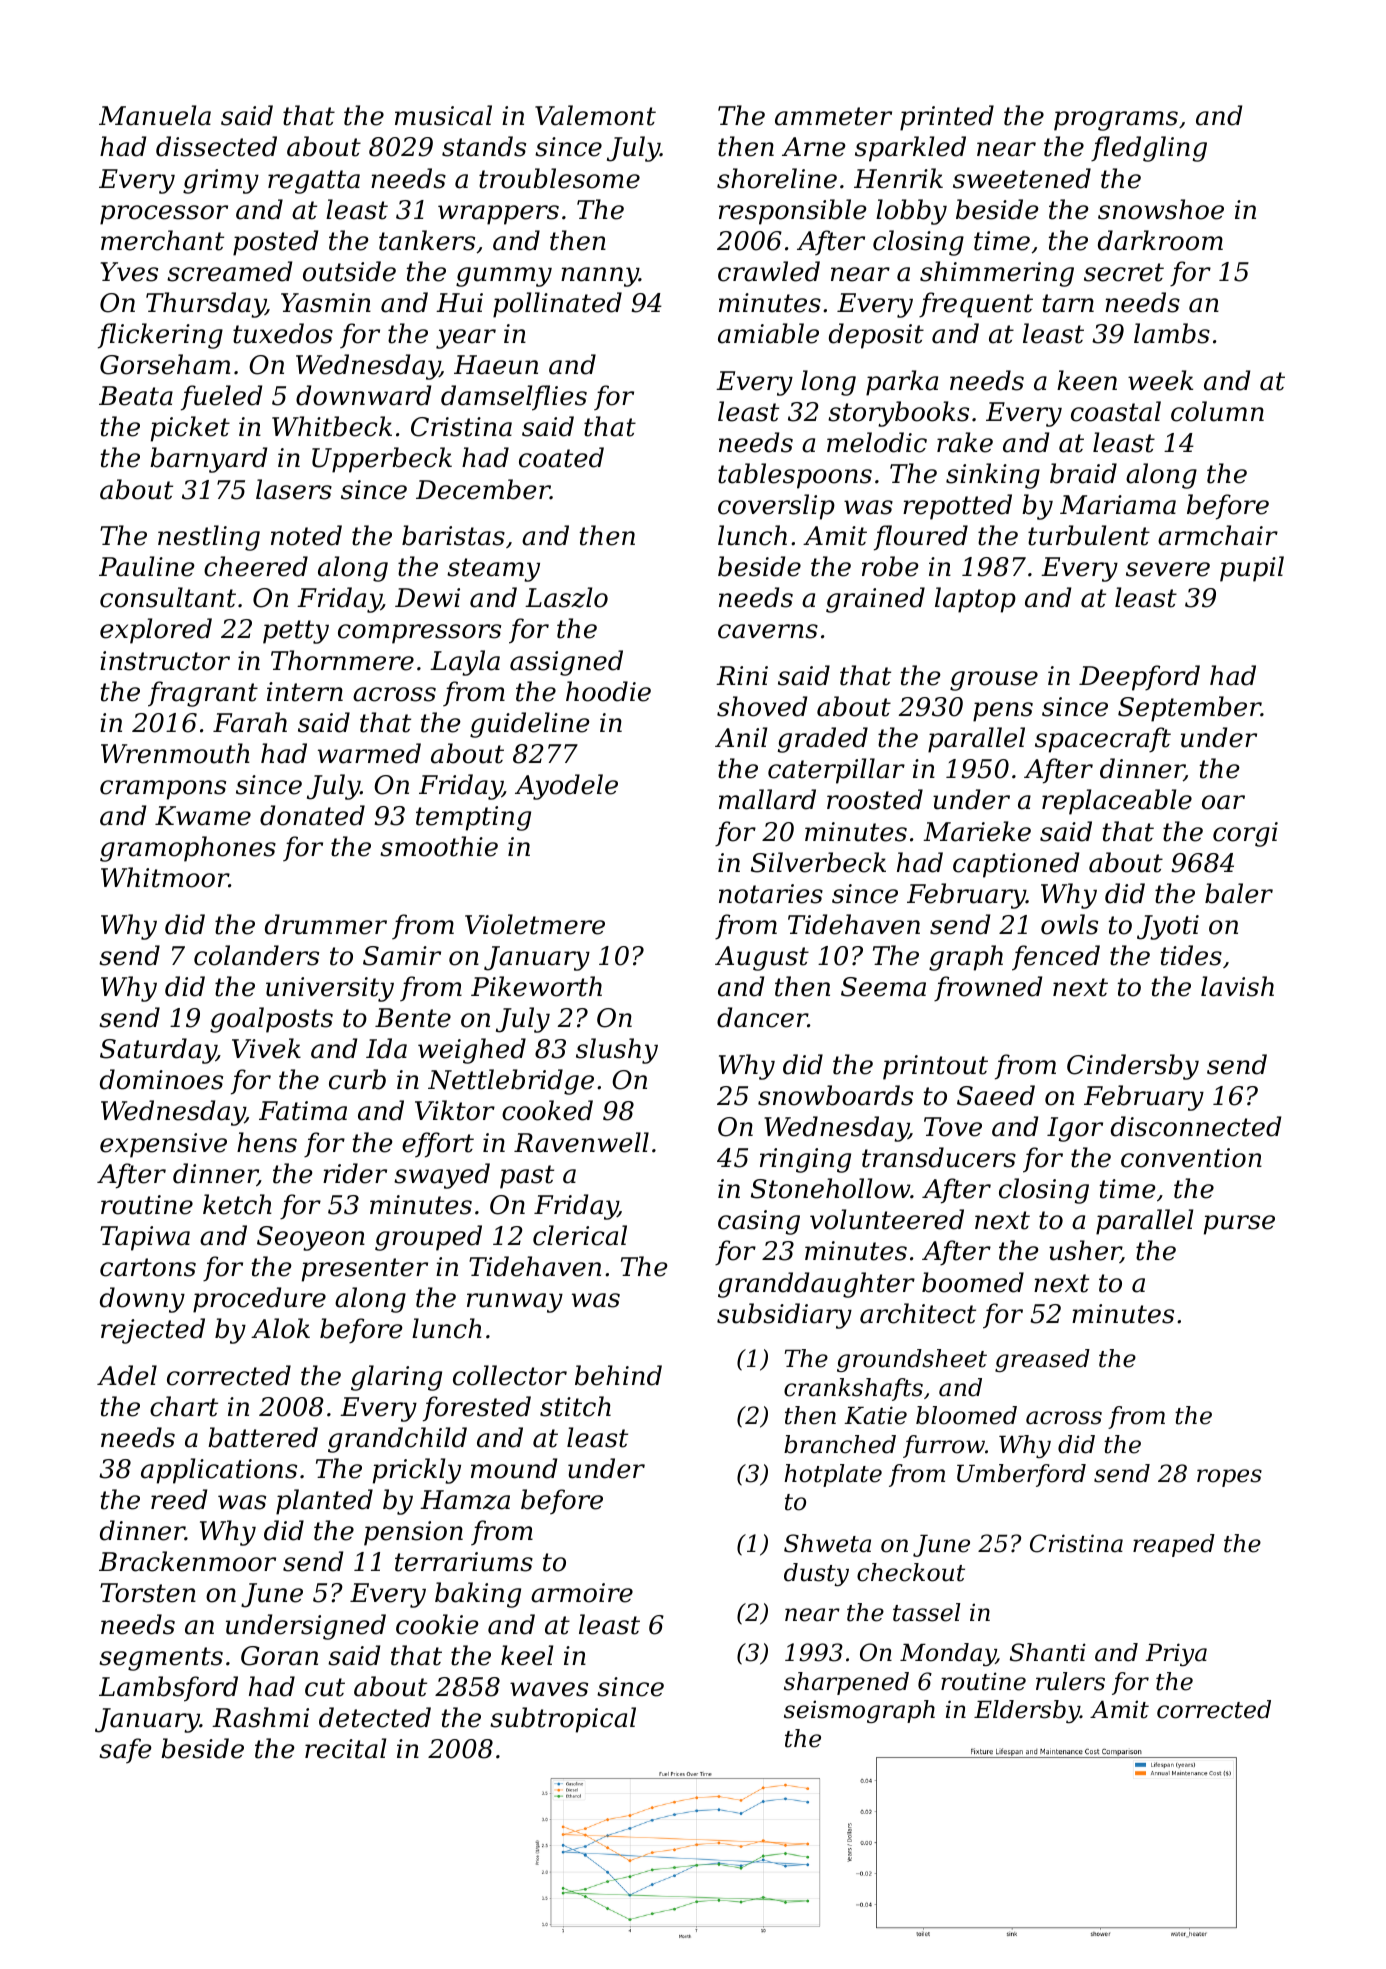 The width and height of the screenshot is (1386, 1969). I want to click on Manuela, so click(155, 115).
